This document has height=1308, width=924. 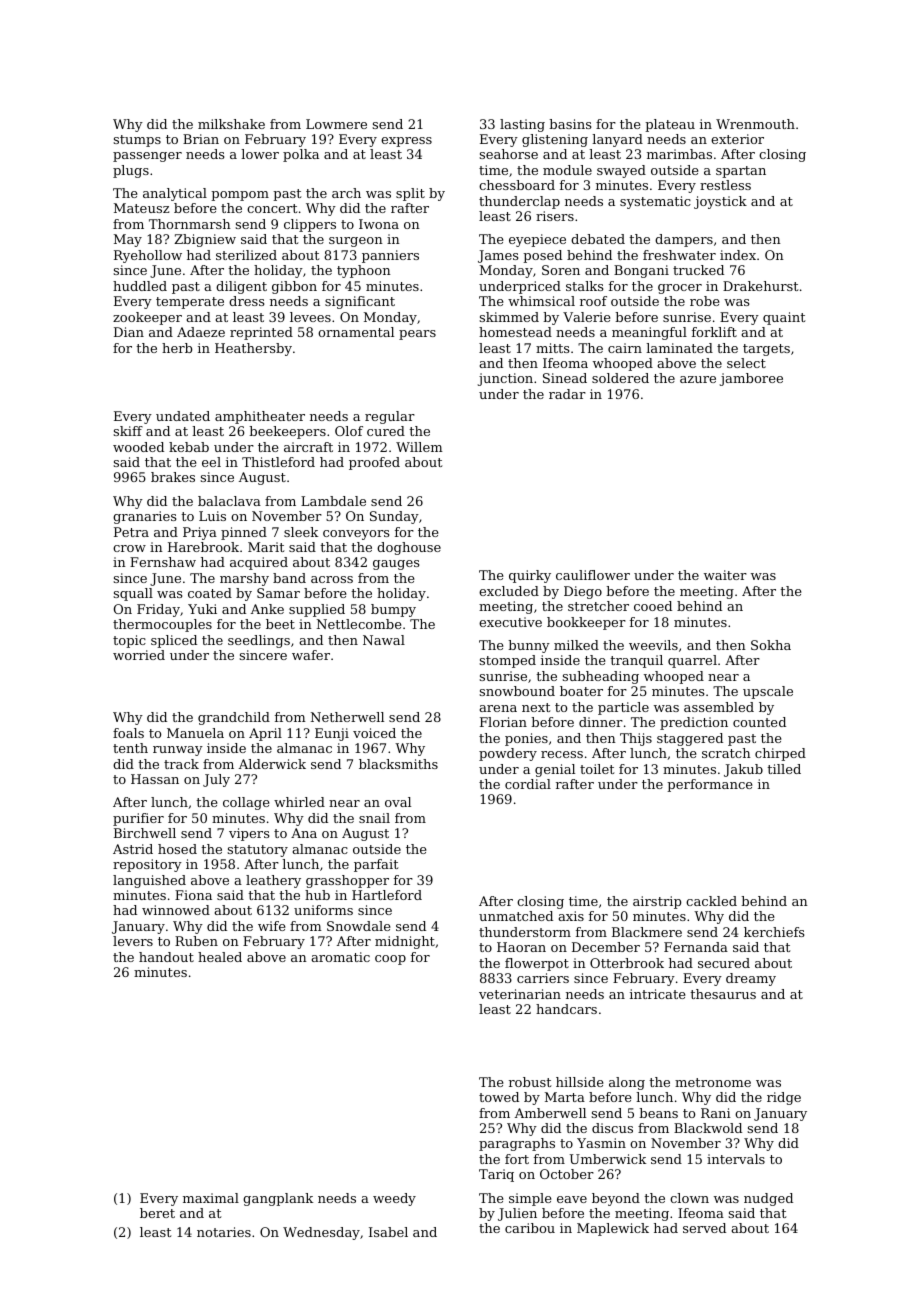 I want to click on May, so click(x=128, y=240).
